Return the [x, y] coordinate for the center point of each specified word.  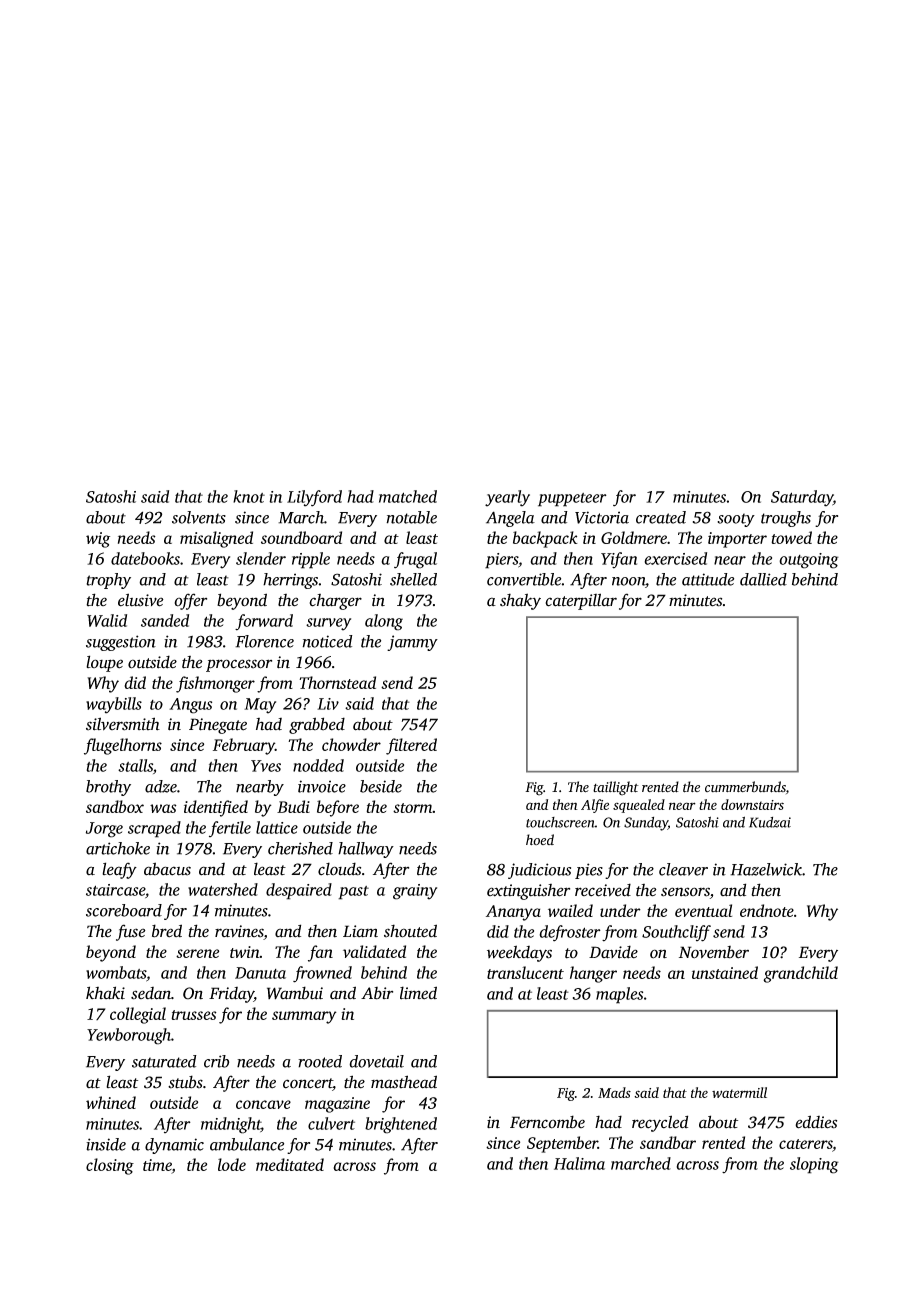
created [661, 517]
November [714, 952]
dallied [763, 579]
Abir [377, 993]
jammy [412, 643]
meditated [290, 1164]
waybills [114, 705]
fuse [131, 932]
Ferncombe [547, 1122]
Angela [510, 519]
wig [98, 540]
